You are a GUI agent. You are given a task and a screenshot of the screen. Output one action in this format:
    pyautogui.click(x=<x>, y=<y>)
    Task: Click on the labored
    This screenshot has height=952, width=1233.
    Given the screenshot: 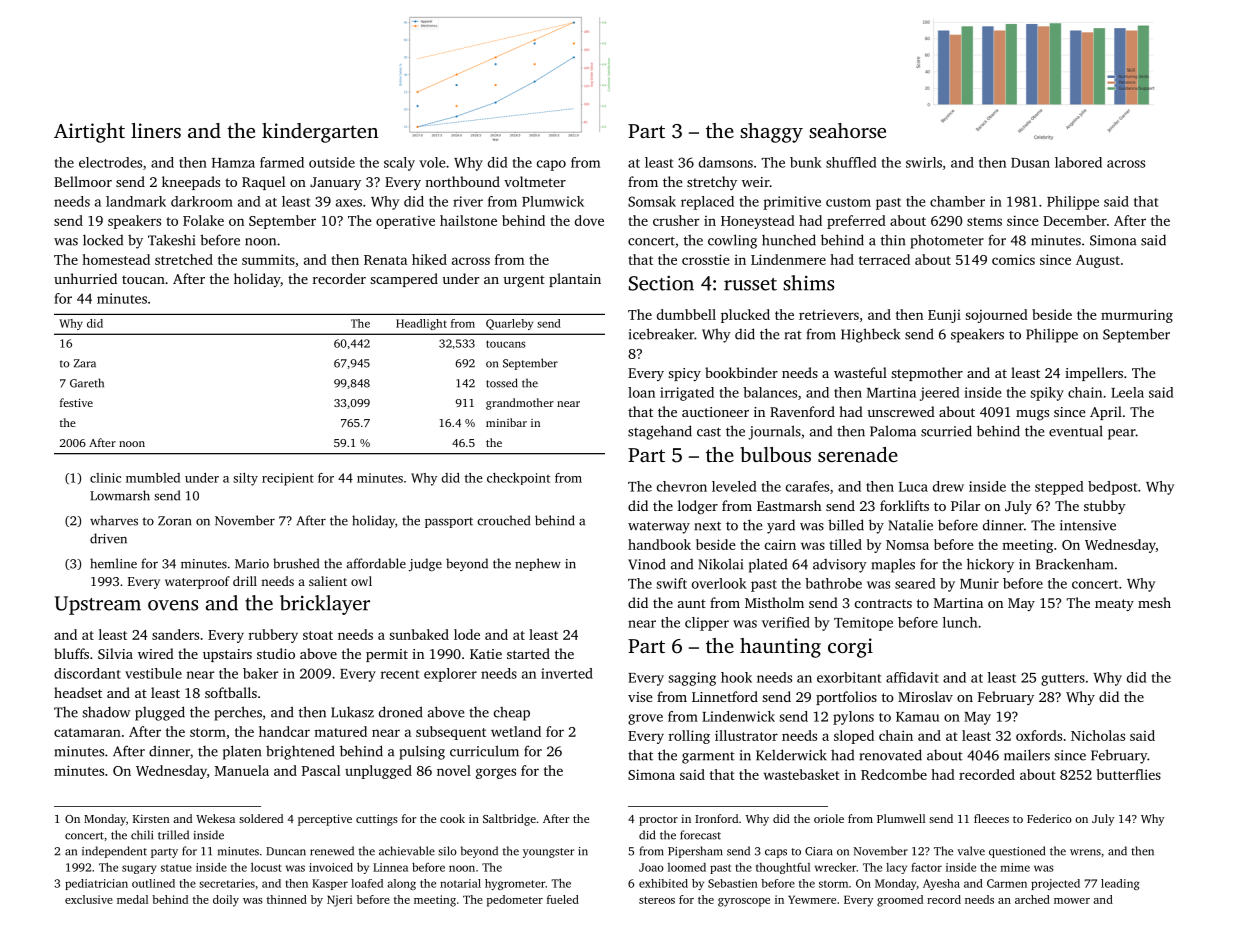 What is the action you would take?
    pyautogui.click(x=1078, y=162)
